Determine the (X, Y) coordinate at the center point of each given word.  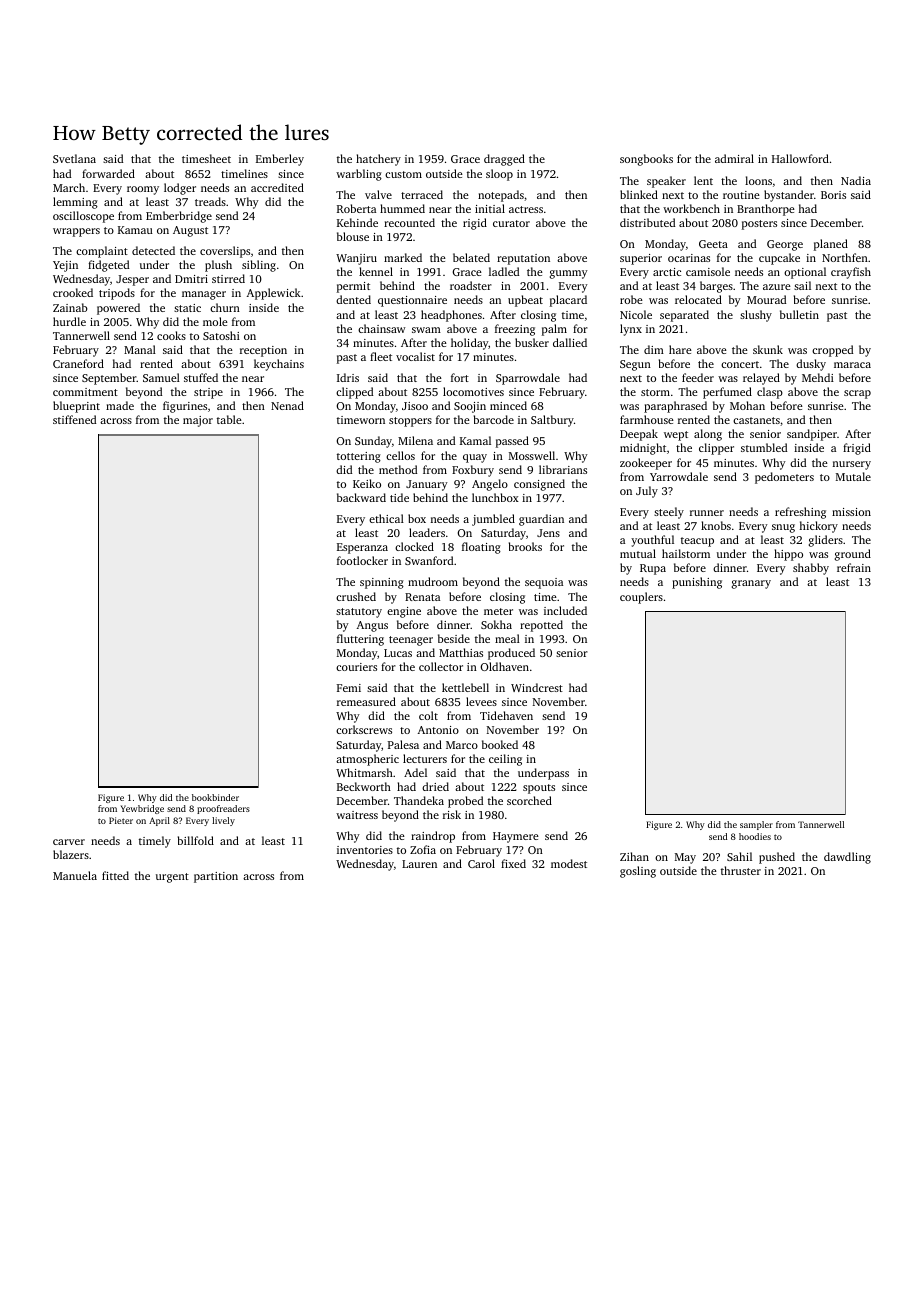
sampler (756, 825)
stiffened (74, 419)
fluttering (360, 640)
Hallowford (800, 158)
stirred (228, 278)
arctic (667, 272)
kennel (376, 271)
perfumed (727, 393)
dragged (504, 160)
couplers (641, 598)
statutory (359, 613)
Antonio (438, 730)
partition (216, 877)
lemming (75, 203)
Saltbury (552, 421)
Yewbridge (142, 809)
